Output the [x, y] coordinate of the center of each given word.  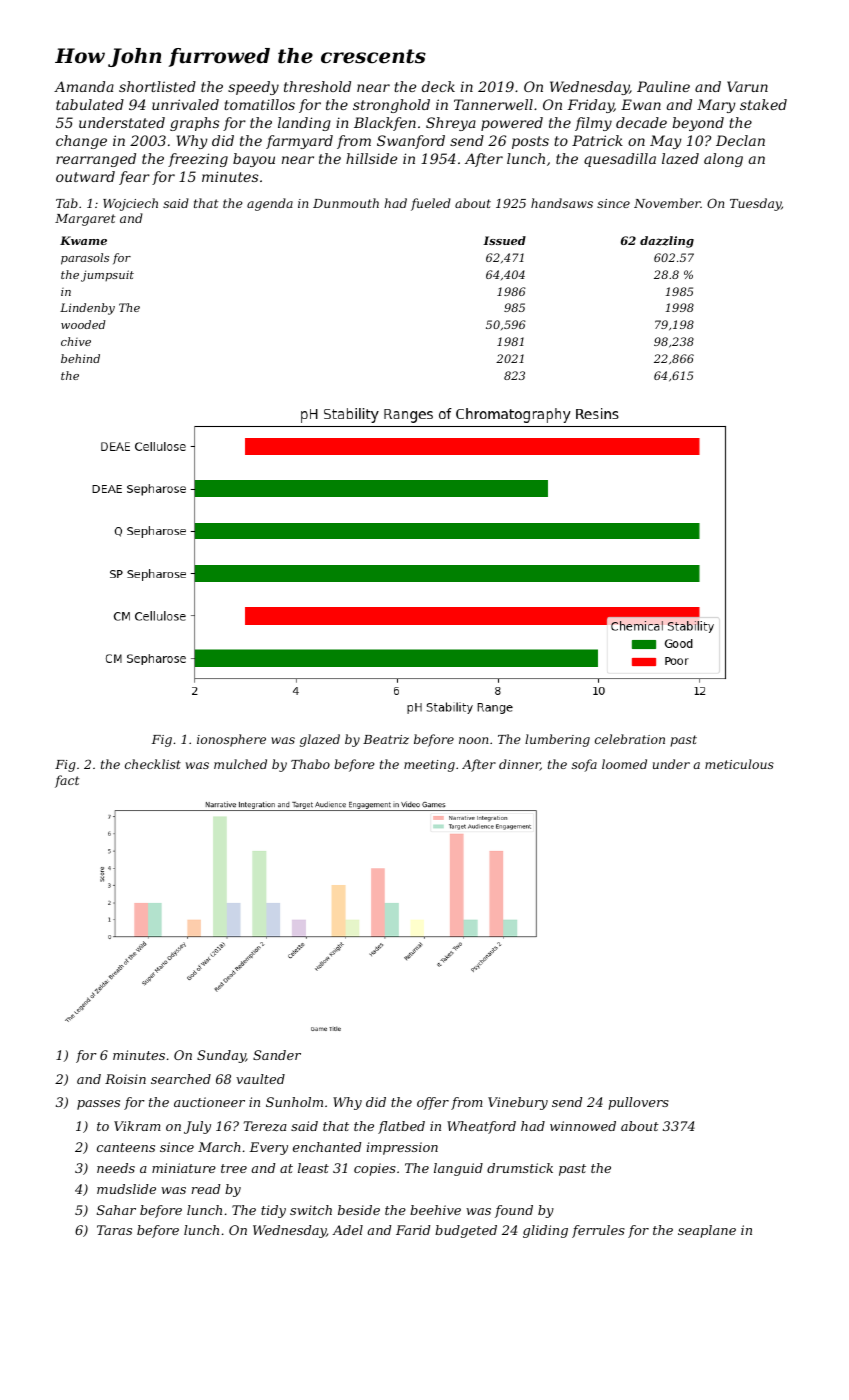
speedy [253, 88]
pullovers [638, 1103]
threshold [317, 86]
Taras [114, 1230]
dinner [519, 765]
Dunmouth [346, 203]
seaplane [707, 1231]
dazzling [667, 242]
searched [181, 1079]
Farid [413, 1230]
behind [80, 358]
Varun [747, 86]
